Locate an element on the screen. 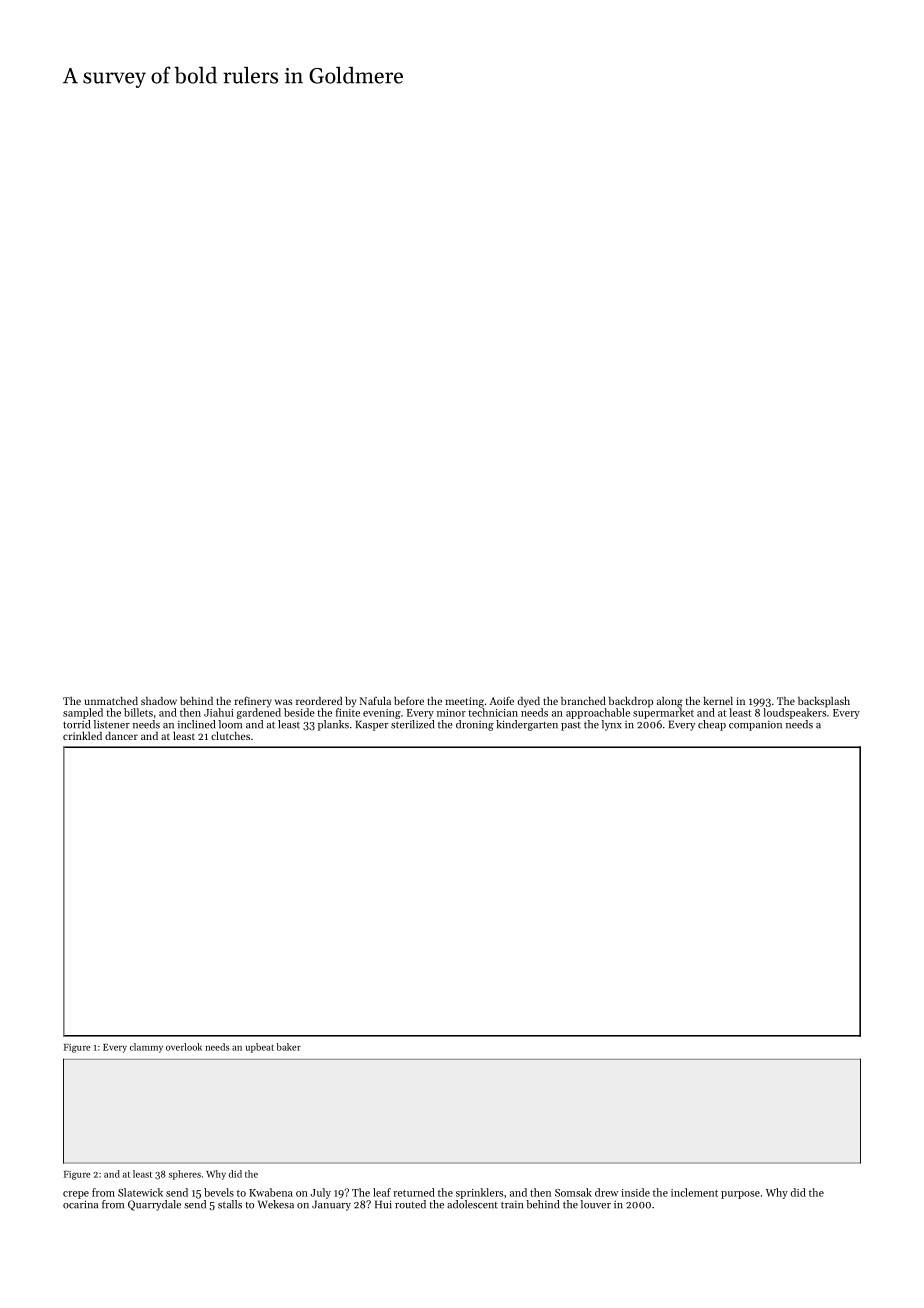  baker is located at coordinates (288, 1047).
